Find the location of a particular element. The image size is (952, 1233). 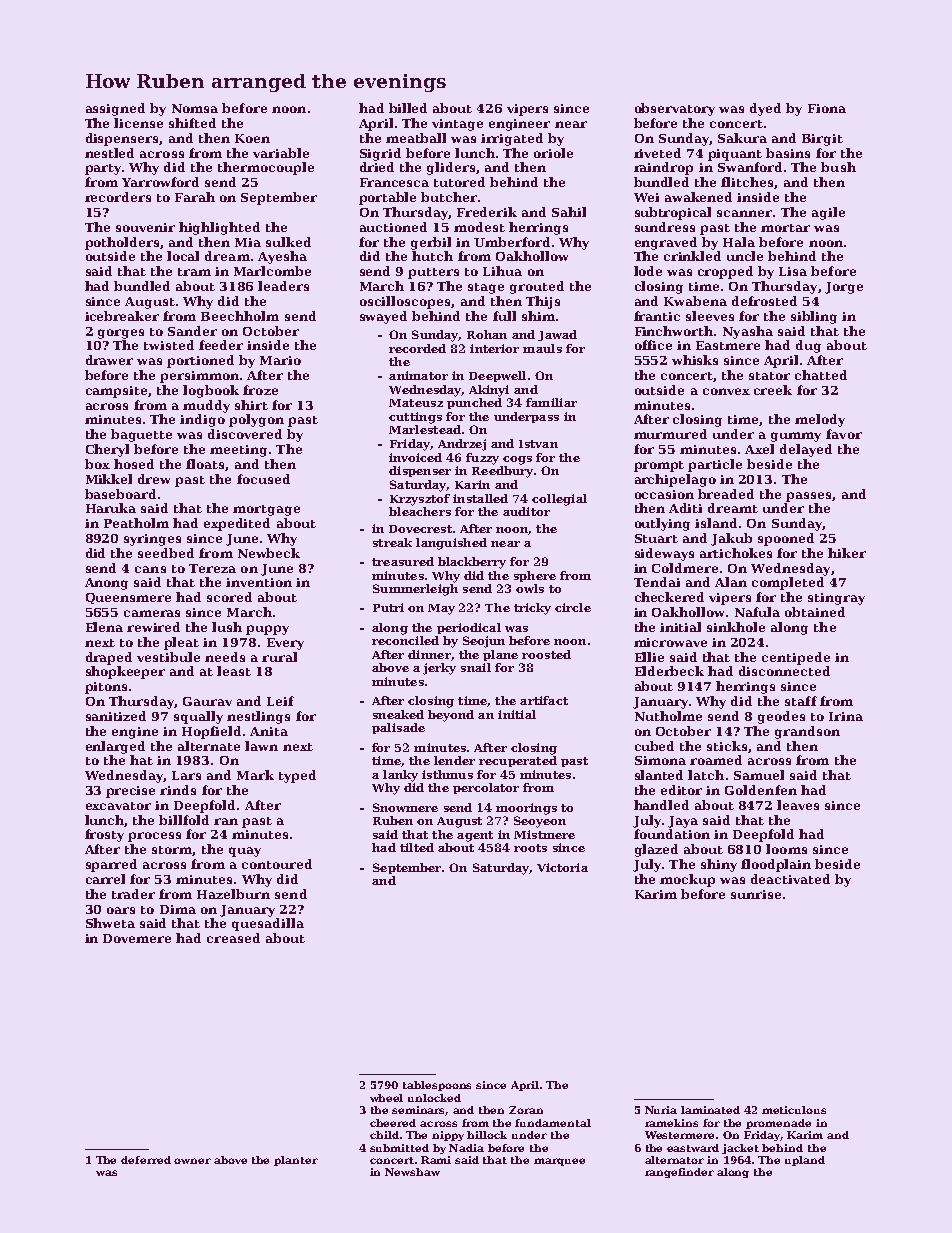

tilted is located at coordinates (417, 847).
